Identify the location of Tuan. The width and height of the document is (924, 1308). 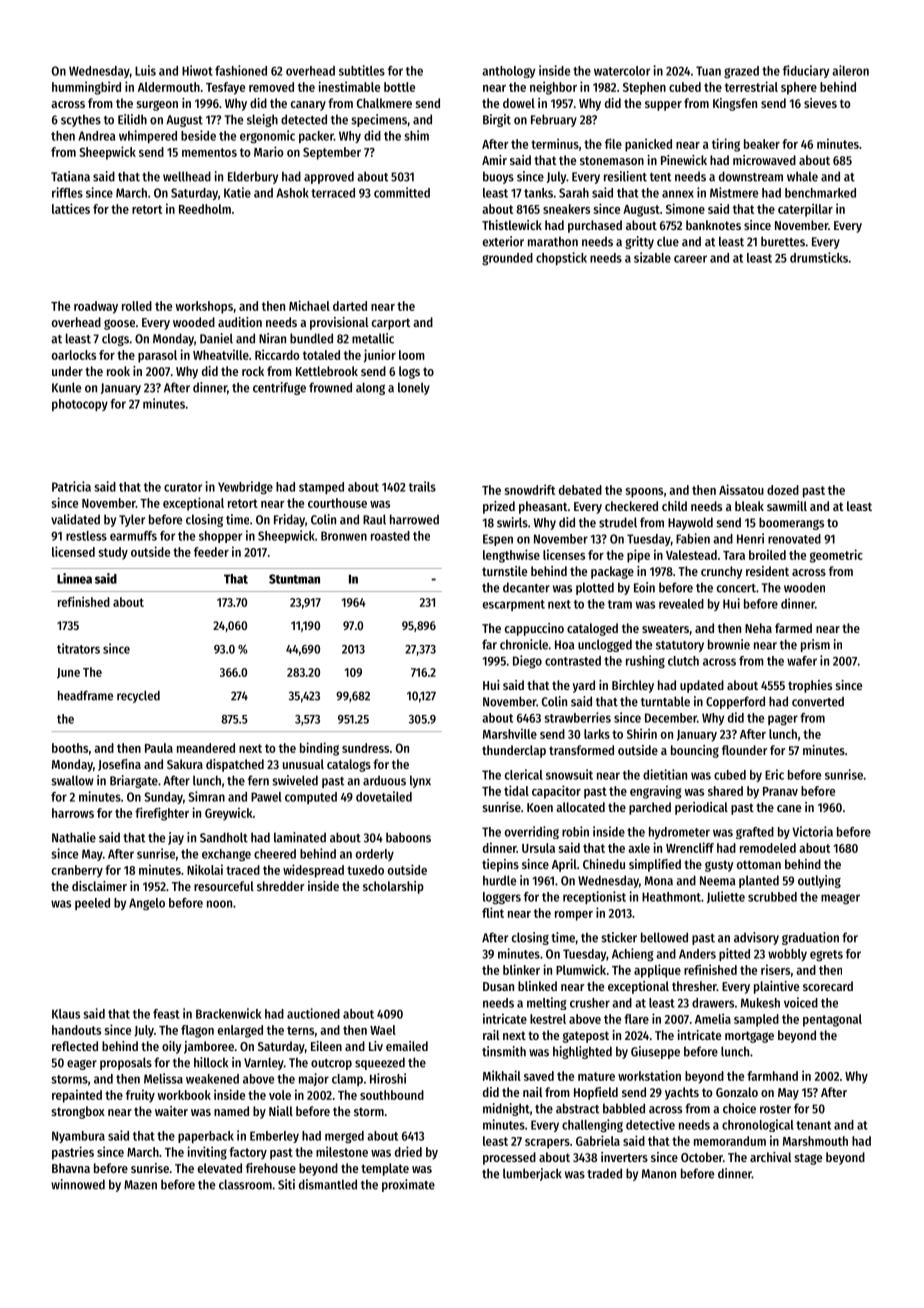
(708, 71).
